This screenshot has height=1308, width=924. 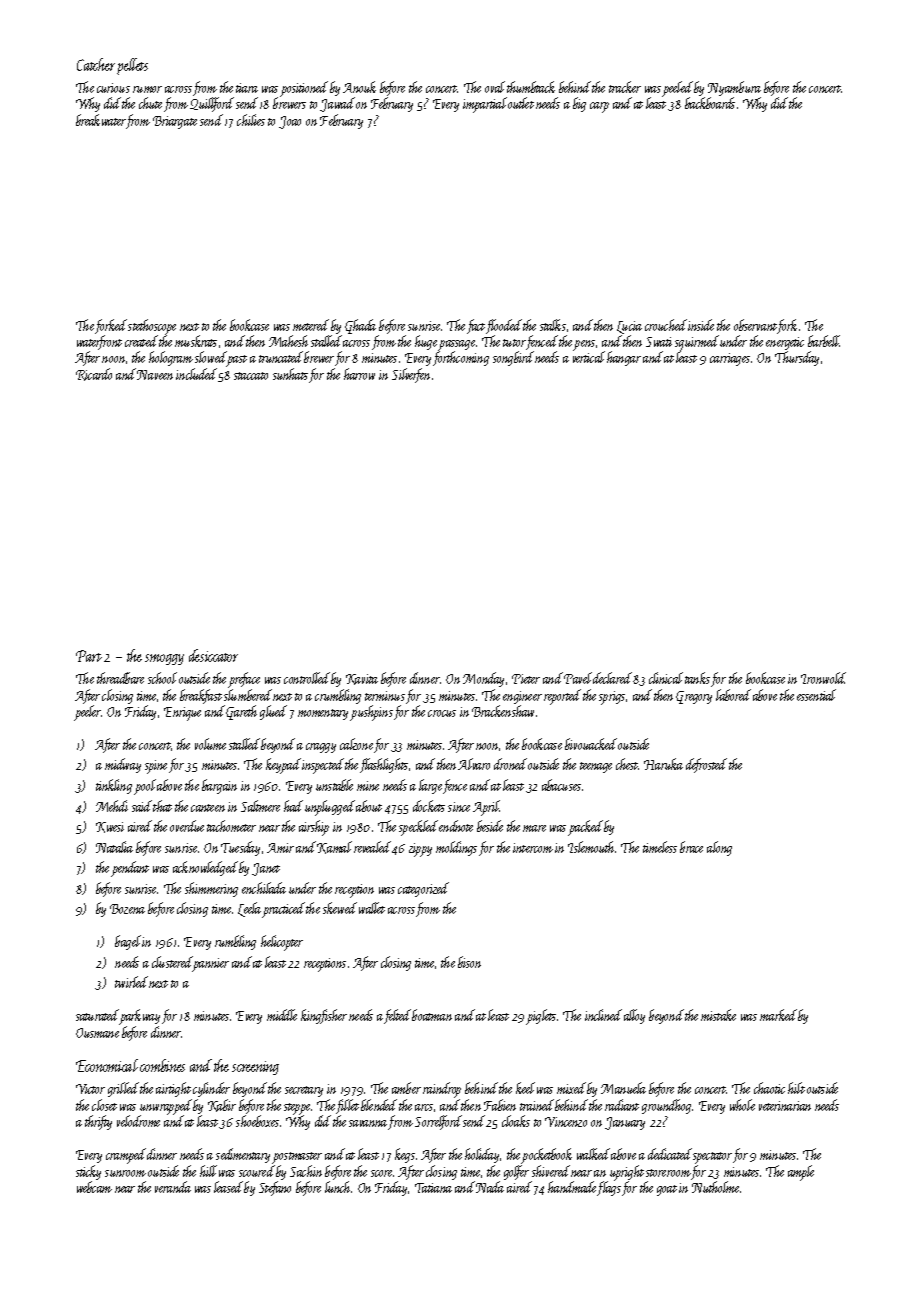 What do you see at coordinates (297, 1158) in the screenshot?
I see `postmaster` at bounding box center [297, 1158].
